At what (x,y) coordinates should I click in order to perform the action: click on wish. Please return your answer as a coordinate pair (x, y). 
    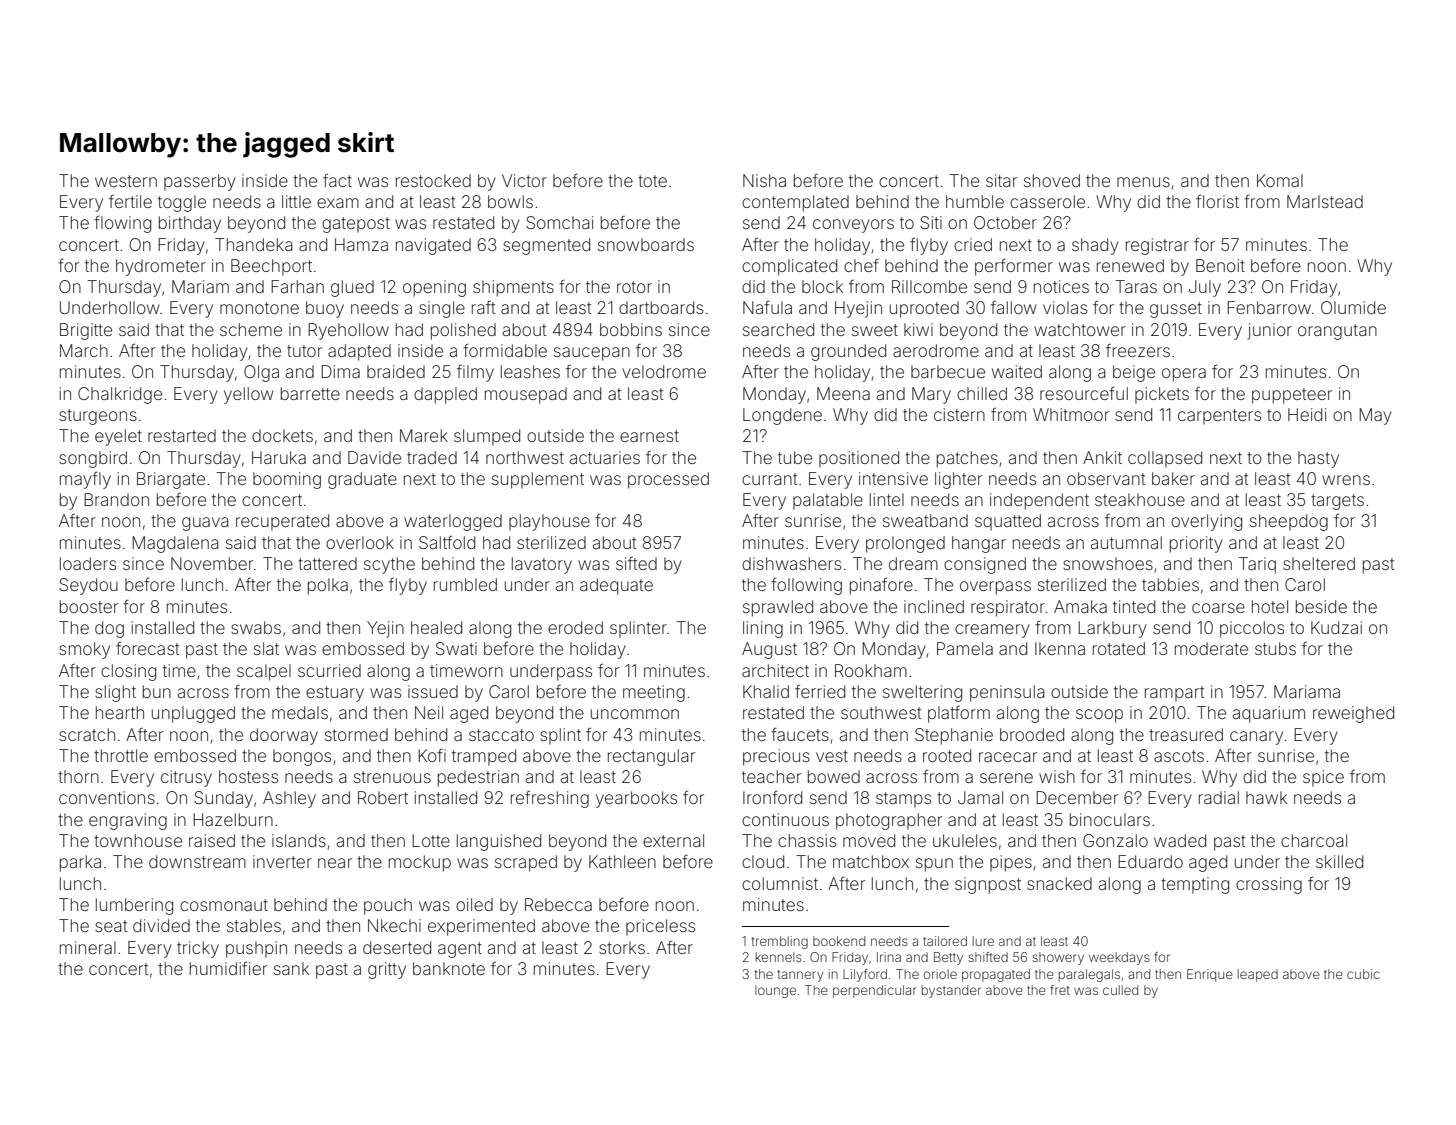
    Looking at the image, I should click on (1057, 776).
